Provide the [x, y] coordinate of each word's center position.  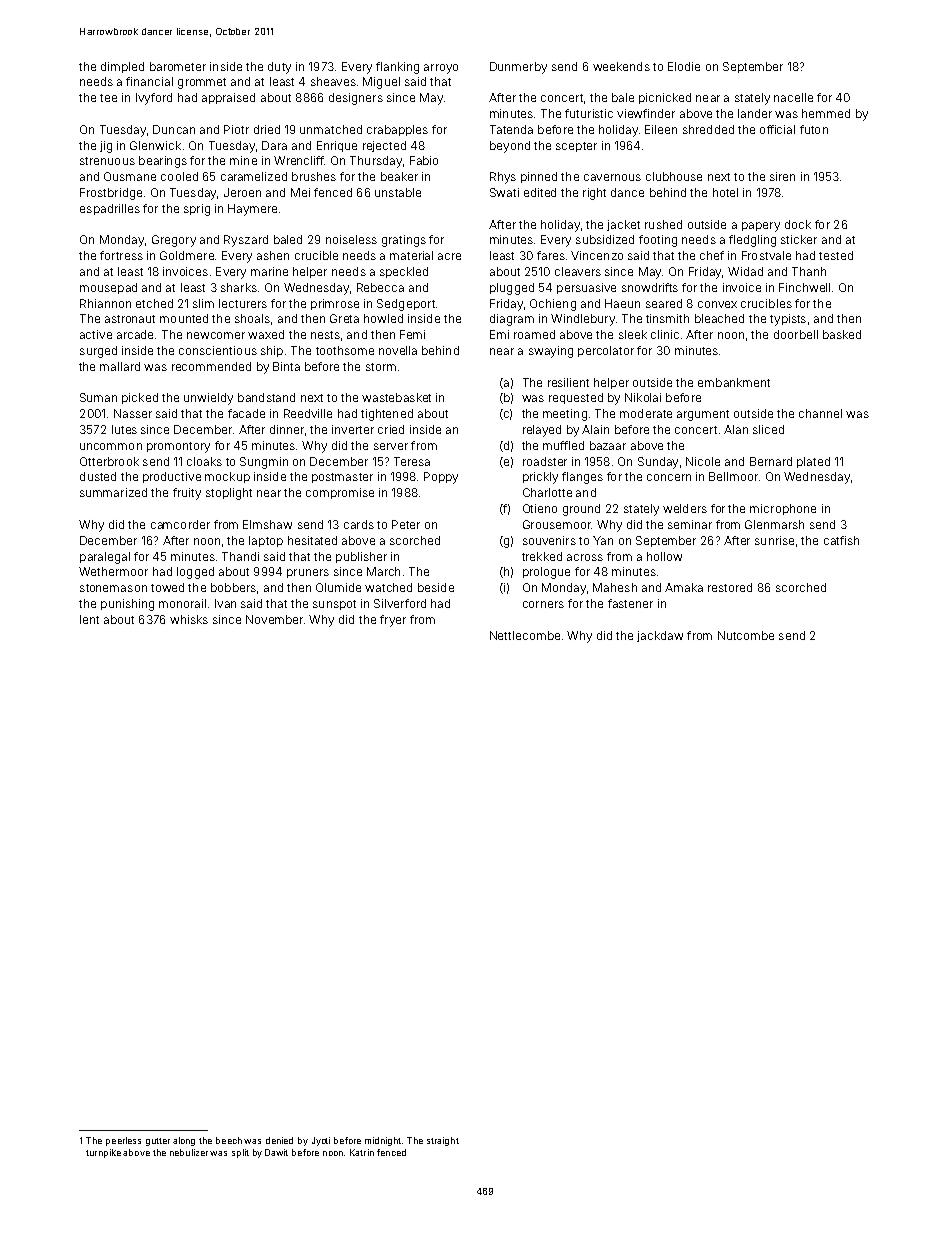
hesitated [312, 540]
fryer [393, 621]
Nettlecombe [525, 635]
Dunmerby [518, 68]
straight [443, 1141]
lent [89, 619]
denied [279, 1140]
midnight [383, 1141]
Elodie [684, 66]
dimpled [122, 67]
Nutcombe [746, 635]
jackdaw [660, 636]
